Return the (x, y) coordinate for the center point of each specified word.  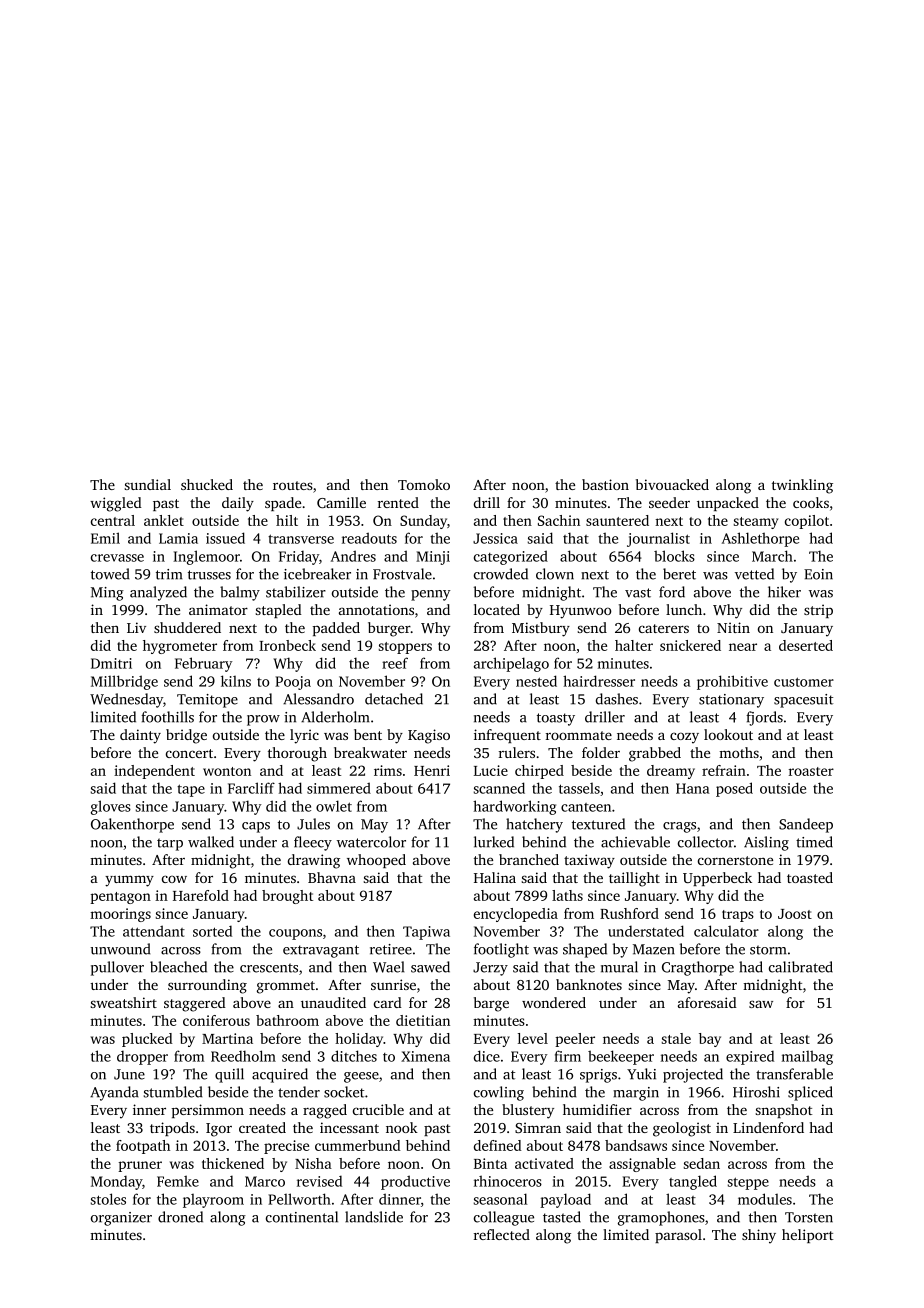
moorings (120, 915)
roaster (811, 771)
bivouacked (672, 484)
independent (154, 772)
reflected (502, 1234)
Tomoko (424, 484)
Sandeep (806, 825)
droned (180, 1217)
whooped (376, 861)
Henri (432, 770)
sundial (148, 484)
